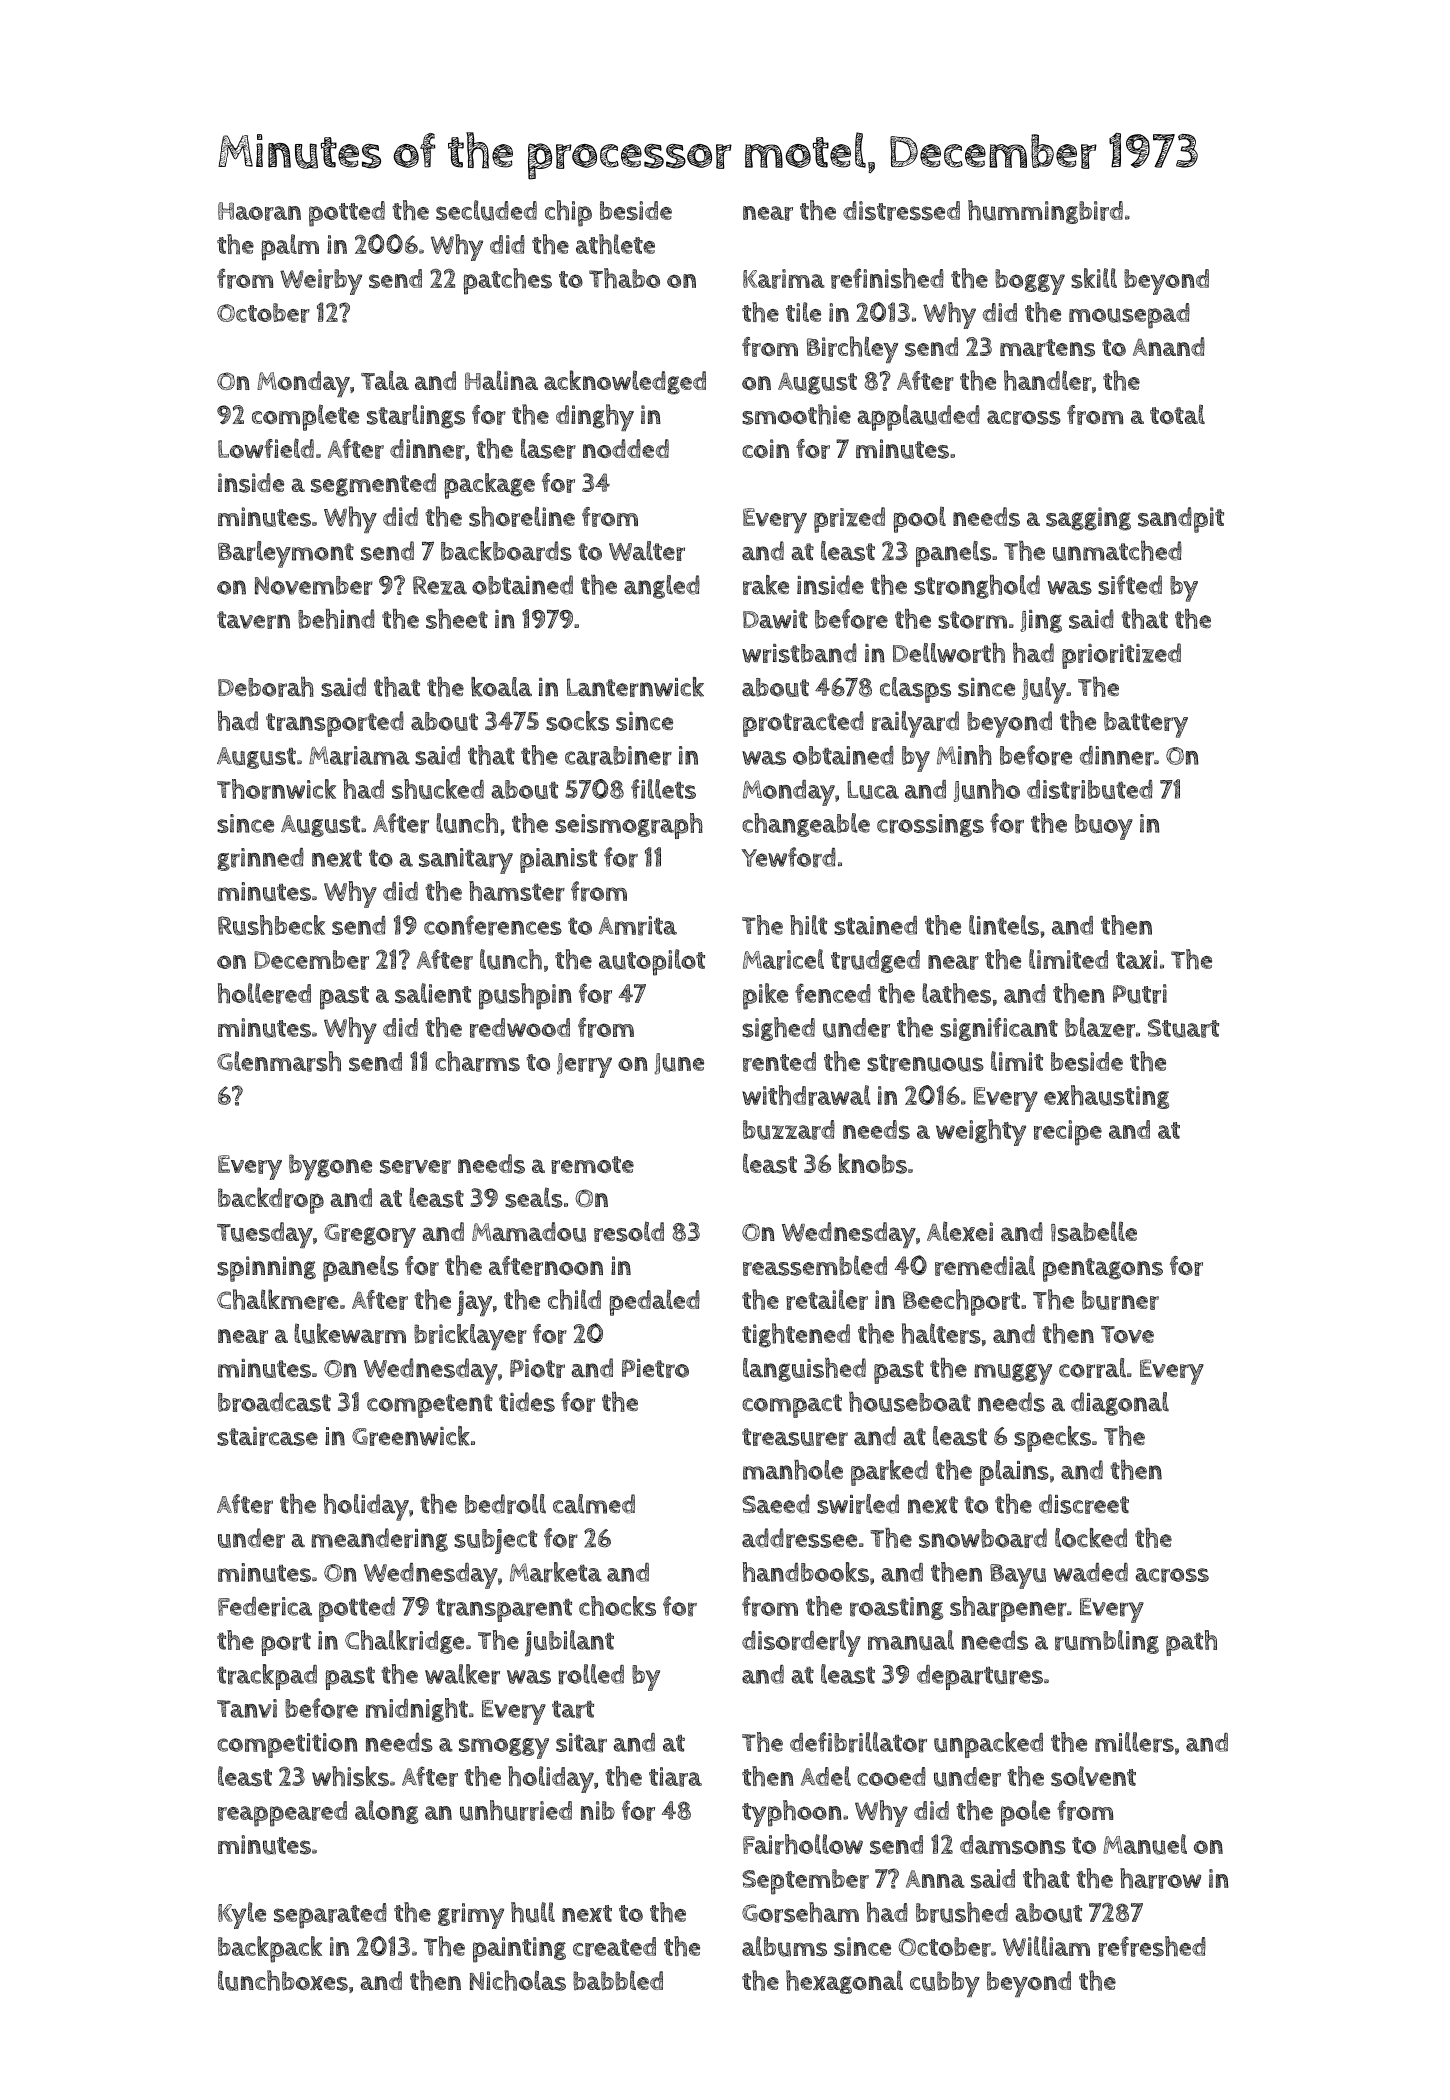 The width and height of the image is (1450, 2100). Describe the element at coordinates (1136, 959) in the image. I see `taxi` at that location.
